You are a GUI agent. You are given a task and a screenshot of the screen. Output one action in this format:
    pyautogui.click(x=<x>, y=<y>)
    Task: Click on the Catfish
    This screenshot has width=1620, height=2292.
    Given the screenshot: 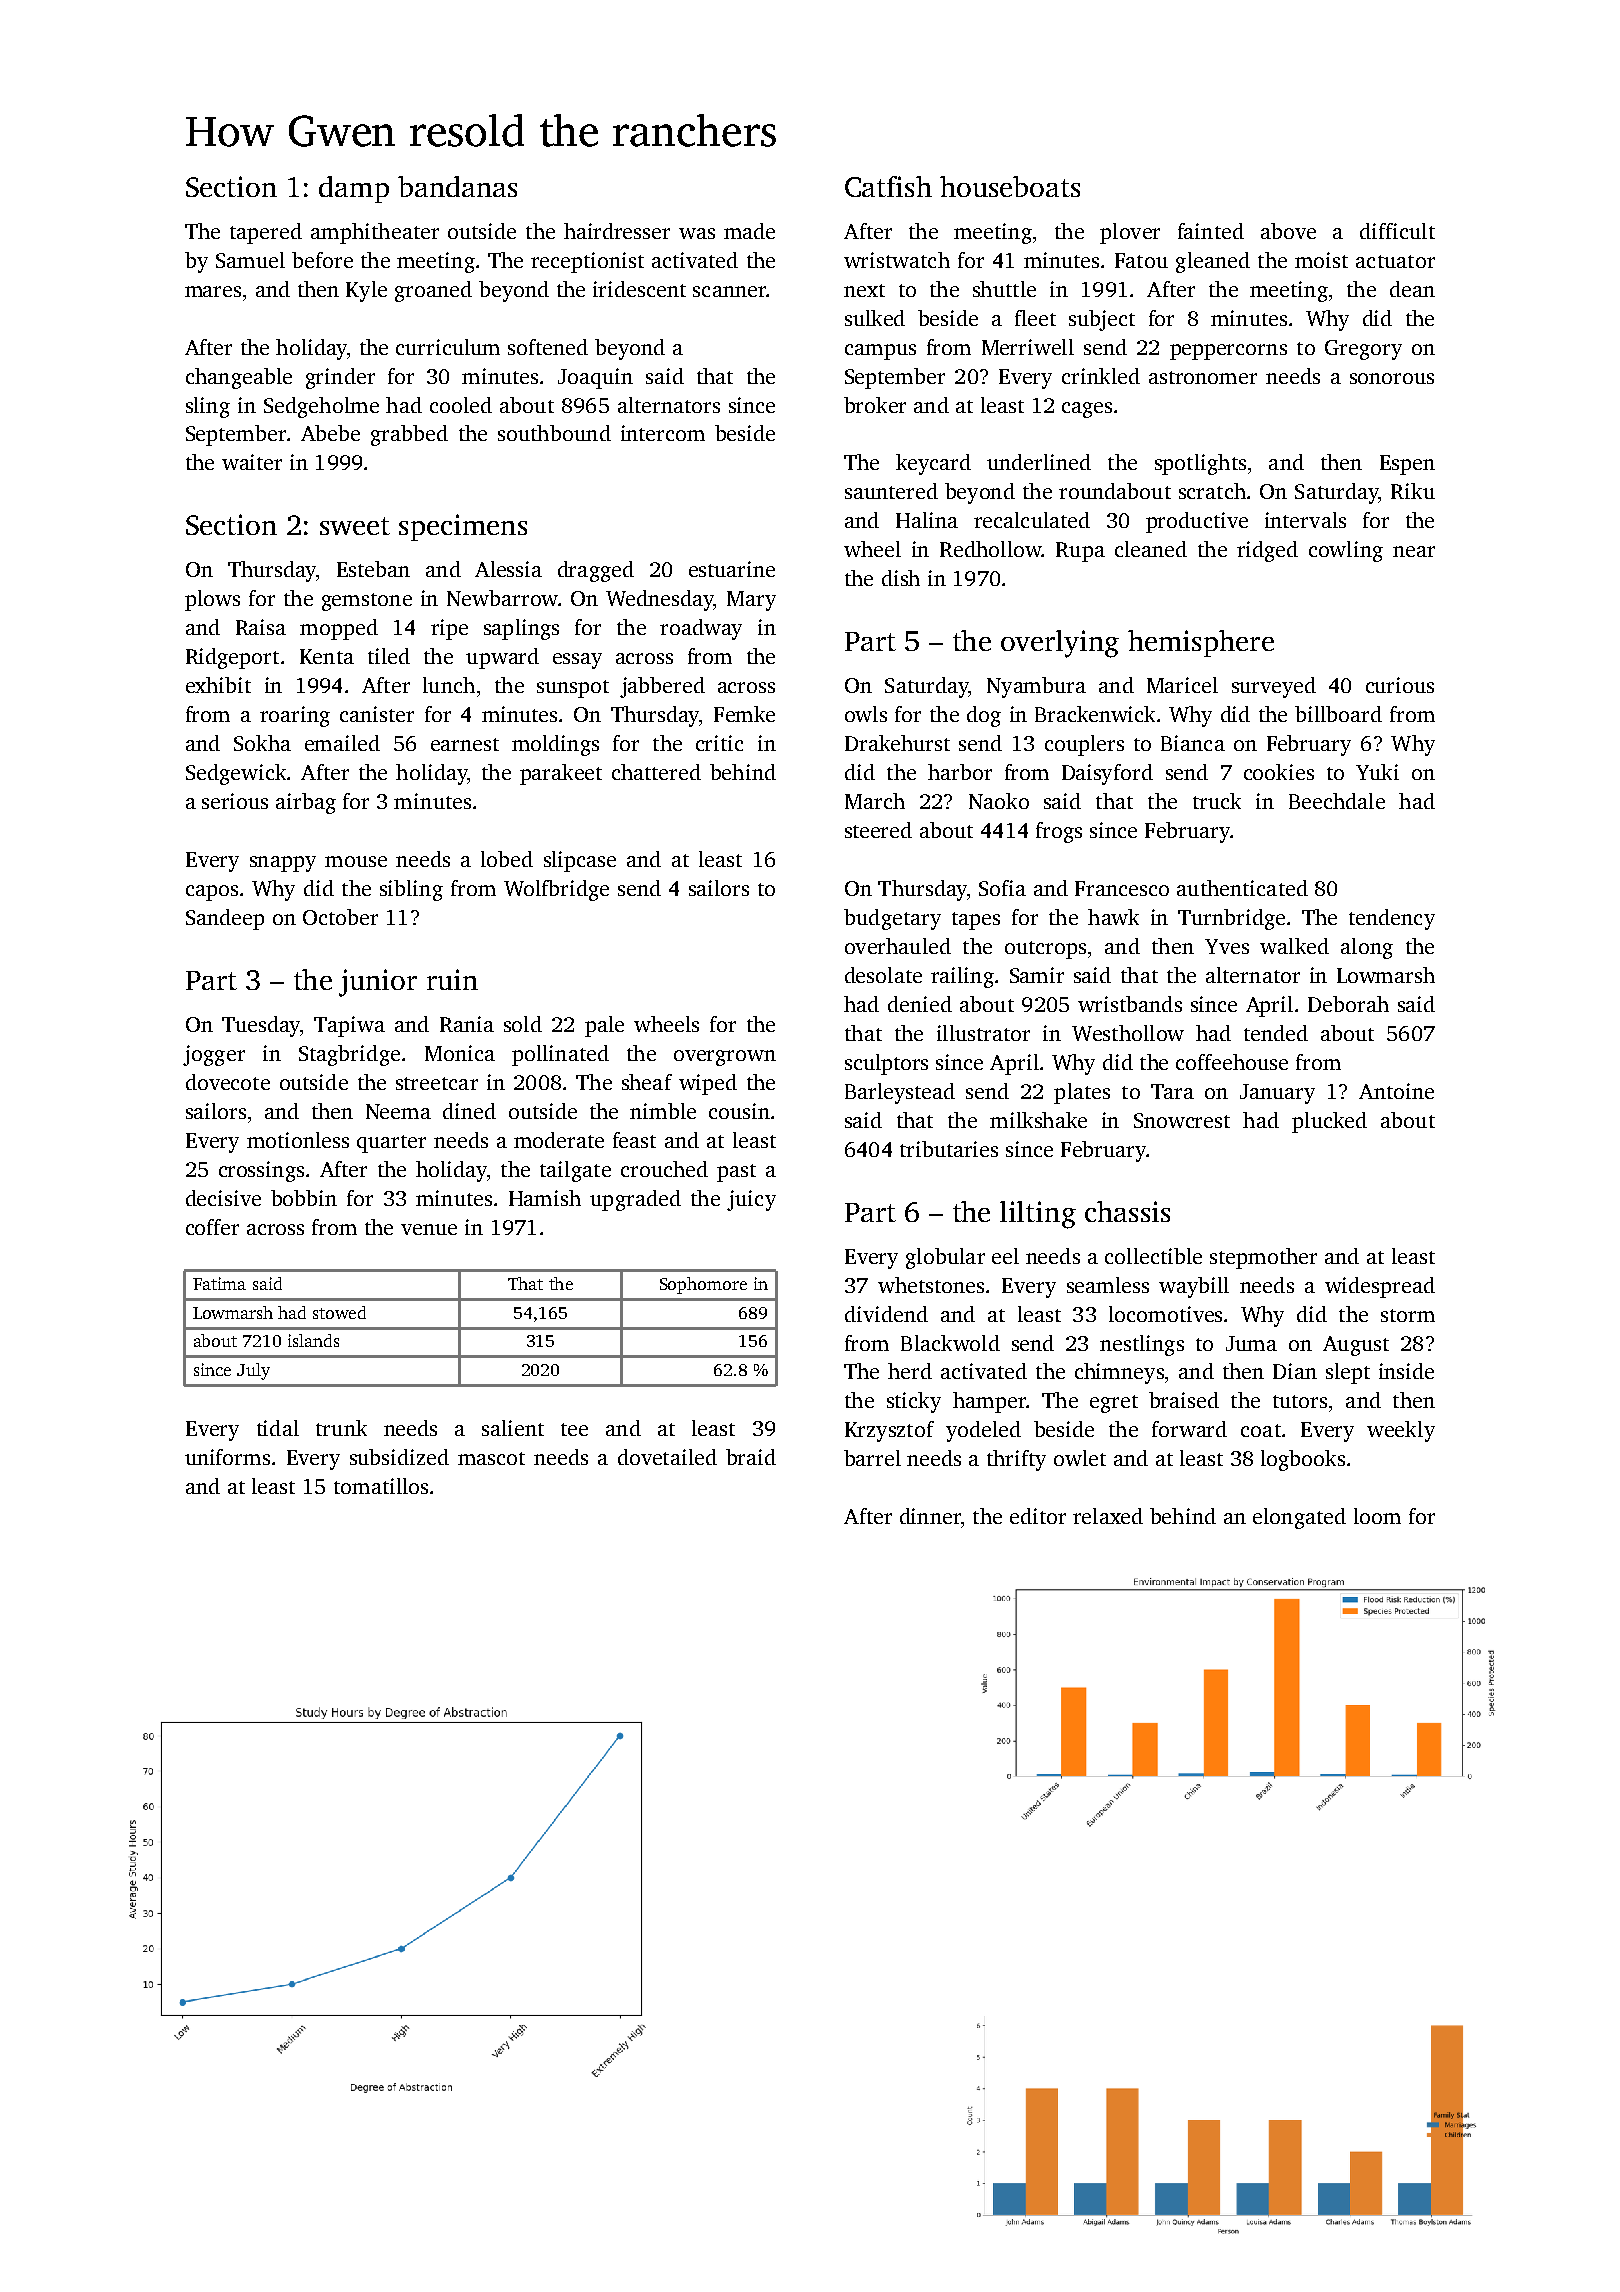 What is the action you would take?
    pyautogui.click(x=888, y=186)
